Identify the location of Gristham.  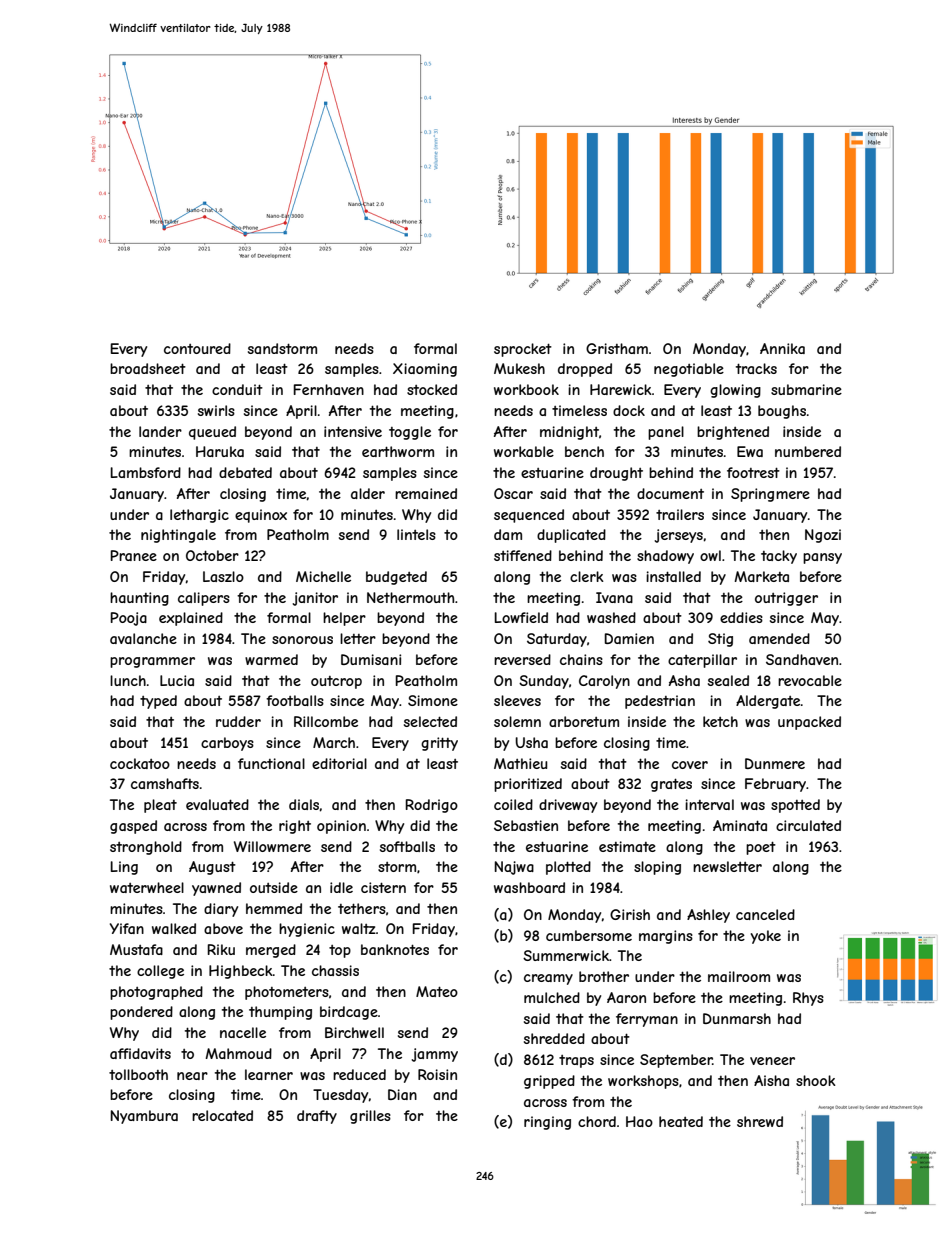
(617, 348).
